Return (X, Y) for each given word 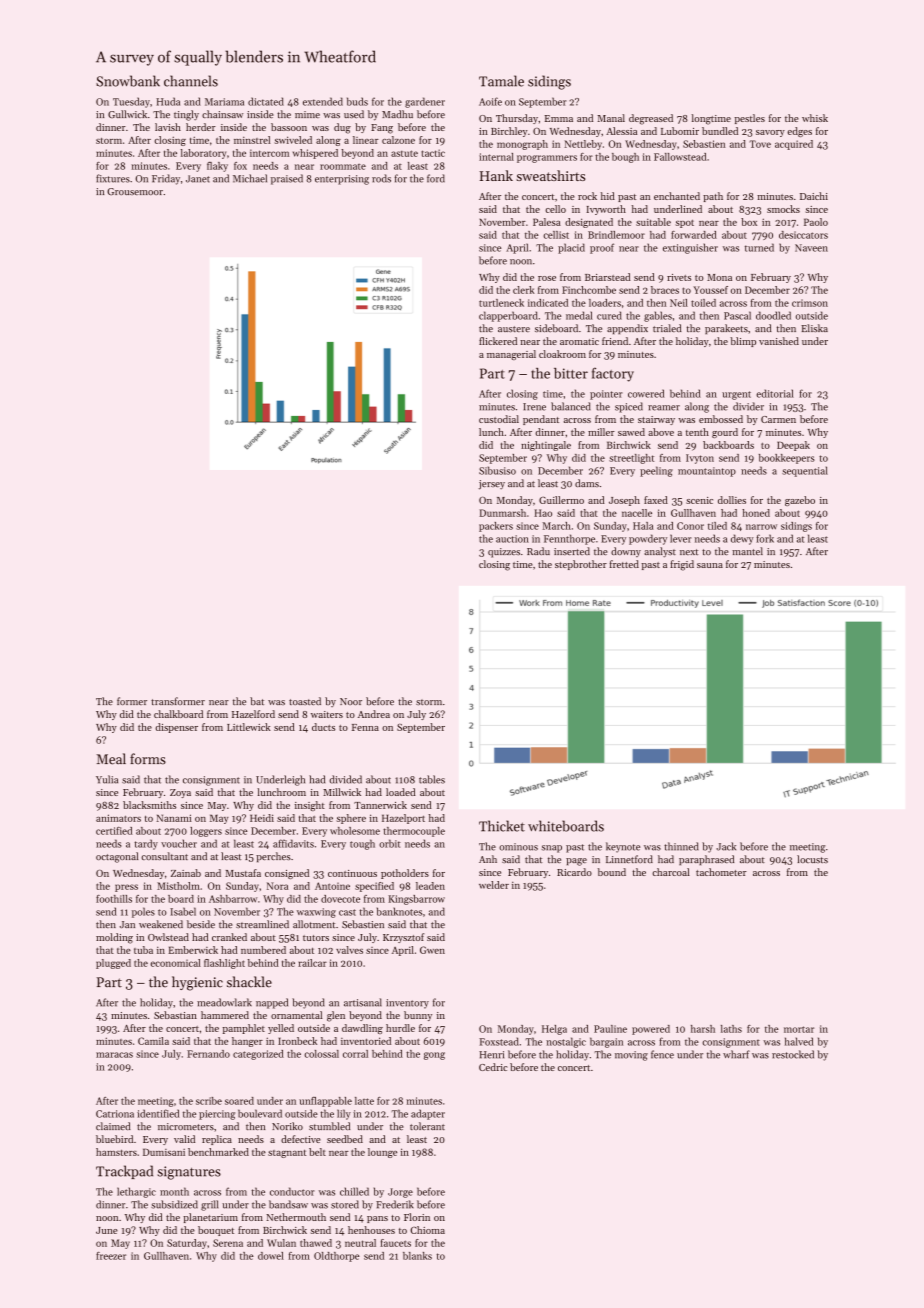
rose (547, 278)
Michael (250, 178)
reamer (664, 408)
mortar (799, 1029)
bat (257, 701)
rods (381, 178)
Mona (719, 277)
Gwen (432, 950)
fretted (624, 564)
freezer (111, 1256)
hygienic (197, 983)
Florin (417, 1217)
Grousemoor (135, 191)
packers (496, 527)
